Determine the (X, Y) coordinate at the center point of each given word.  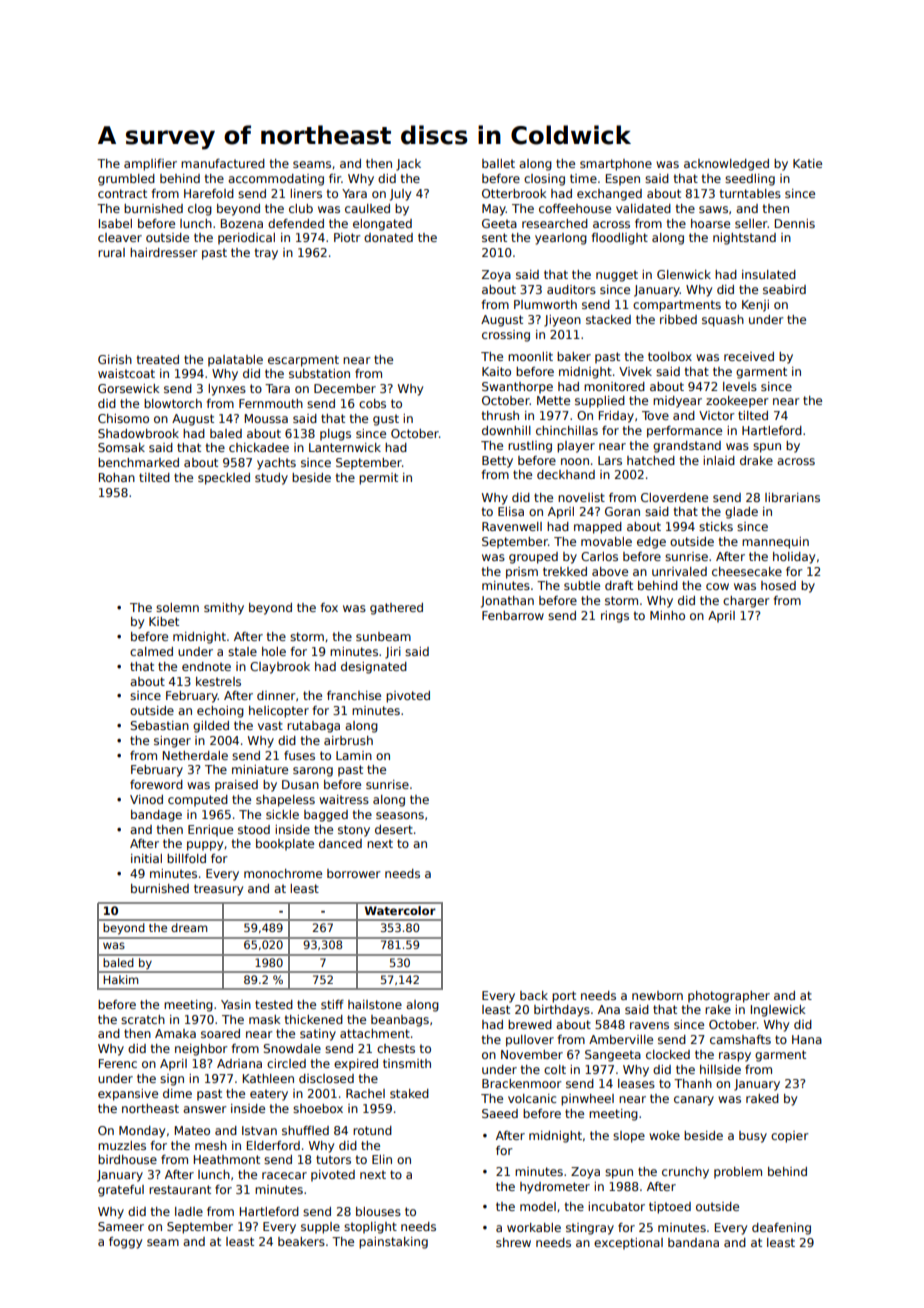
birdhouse (127, 1159)
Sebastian (159, 725)
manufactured (223, 163)
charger (746, 602)
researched (555, 223)
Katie (807, 163)
